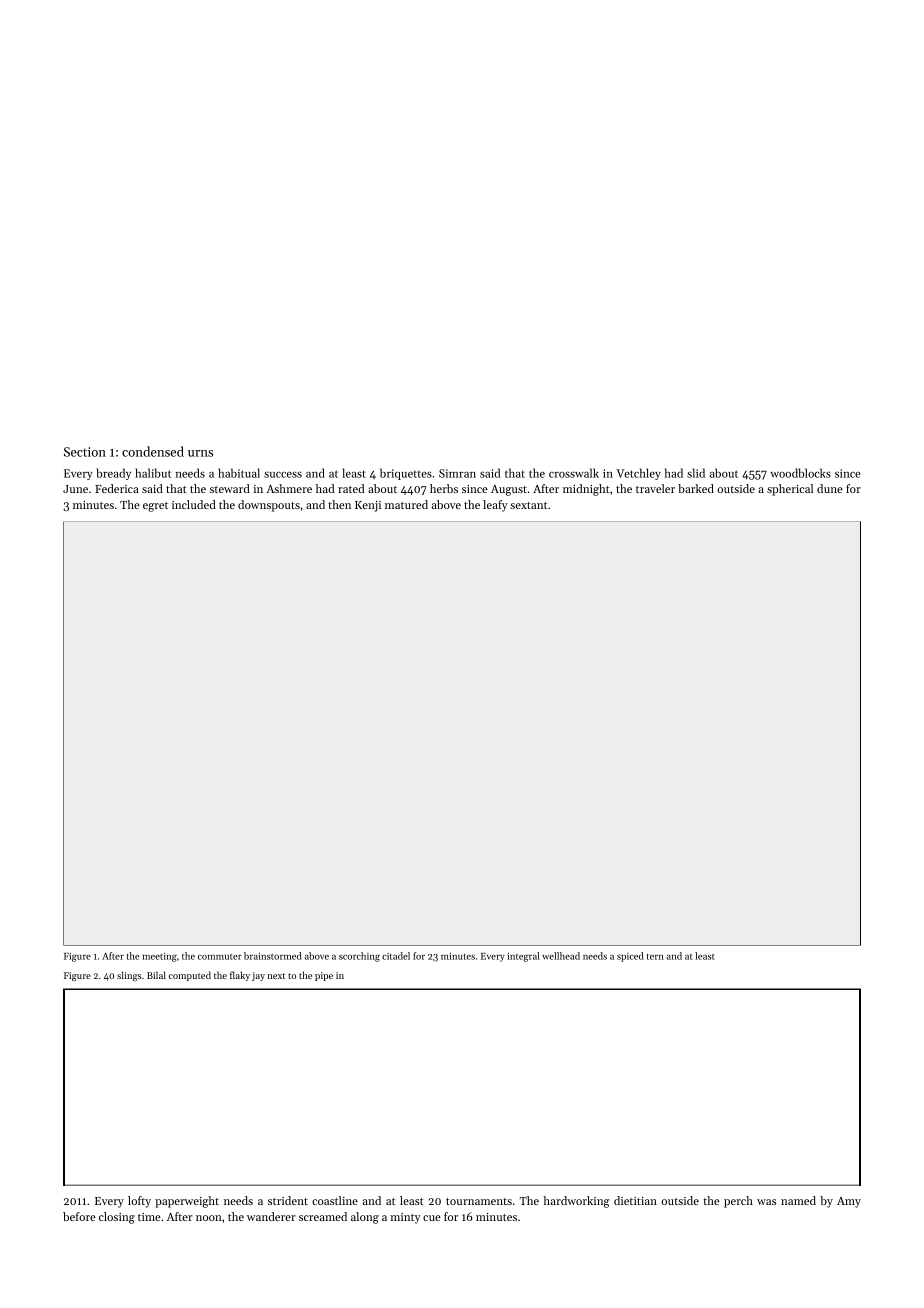 This page has height=1308, width=924. What do you see at coordinates (638, 474) in the page?
I see `Vetchley` at bounding box center [638, 474].
